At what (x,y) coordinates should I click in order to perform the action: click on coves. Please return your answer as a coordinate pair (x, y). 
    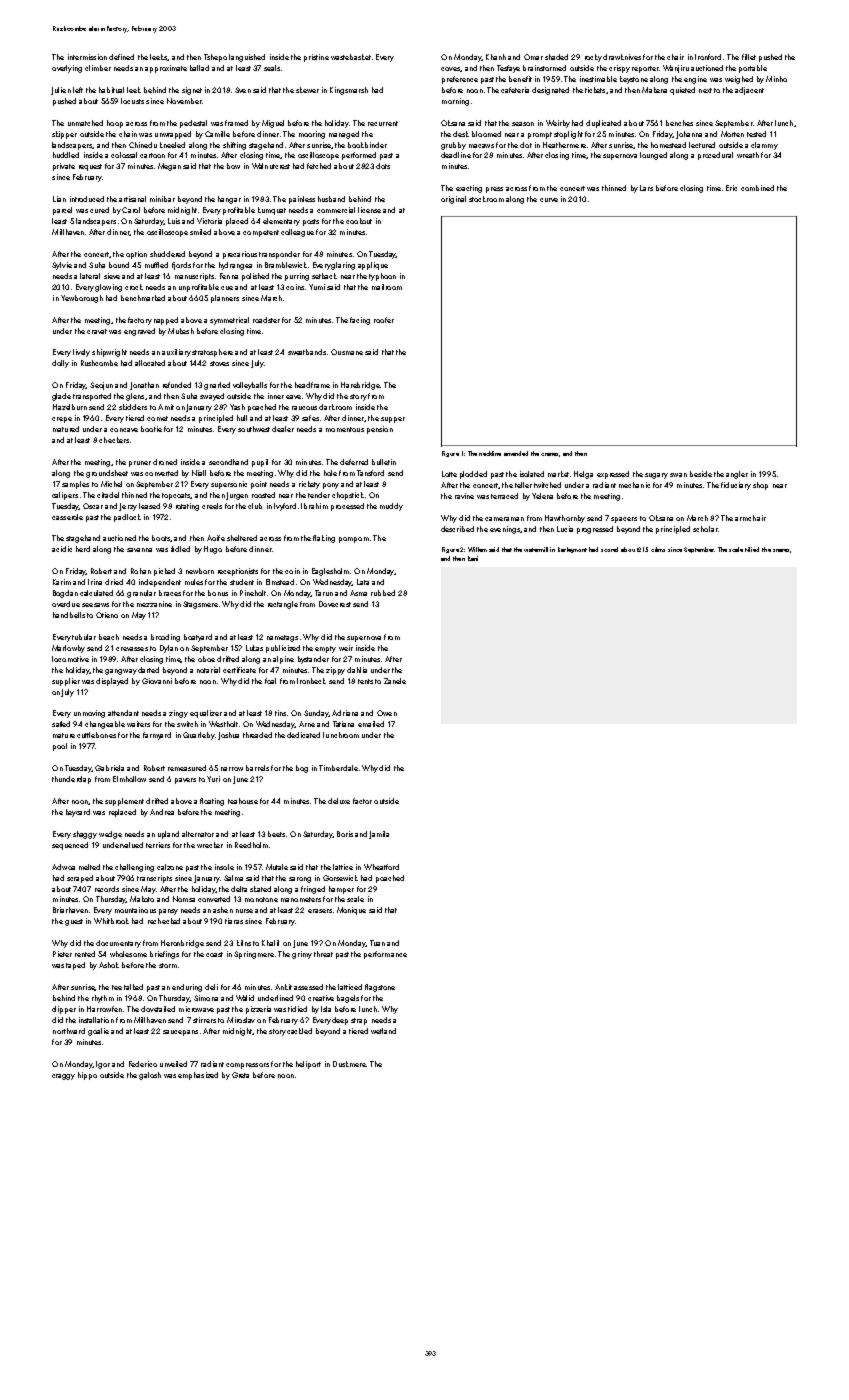
    Looking at the image, I should click on (450, 69).
